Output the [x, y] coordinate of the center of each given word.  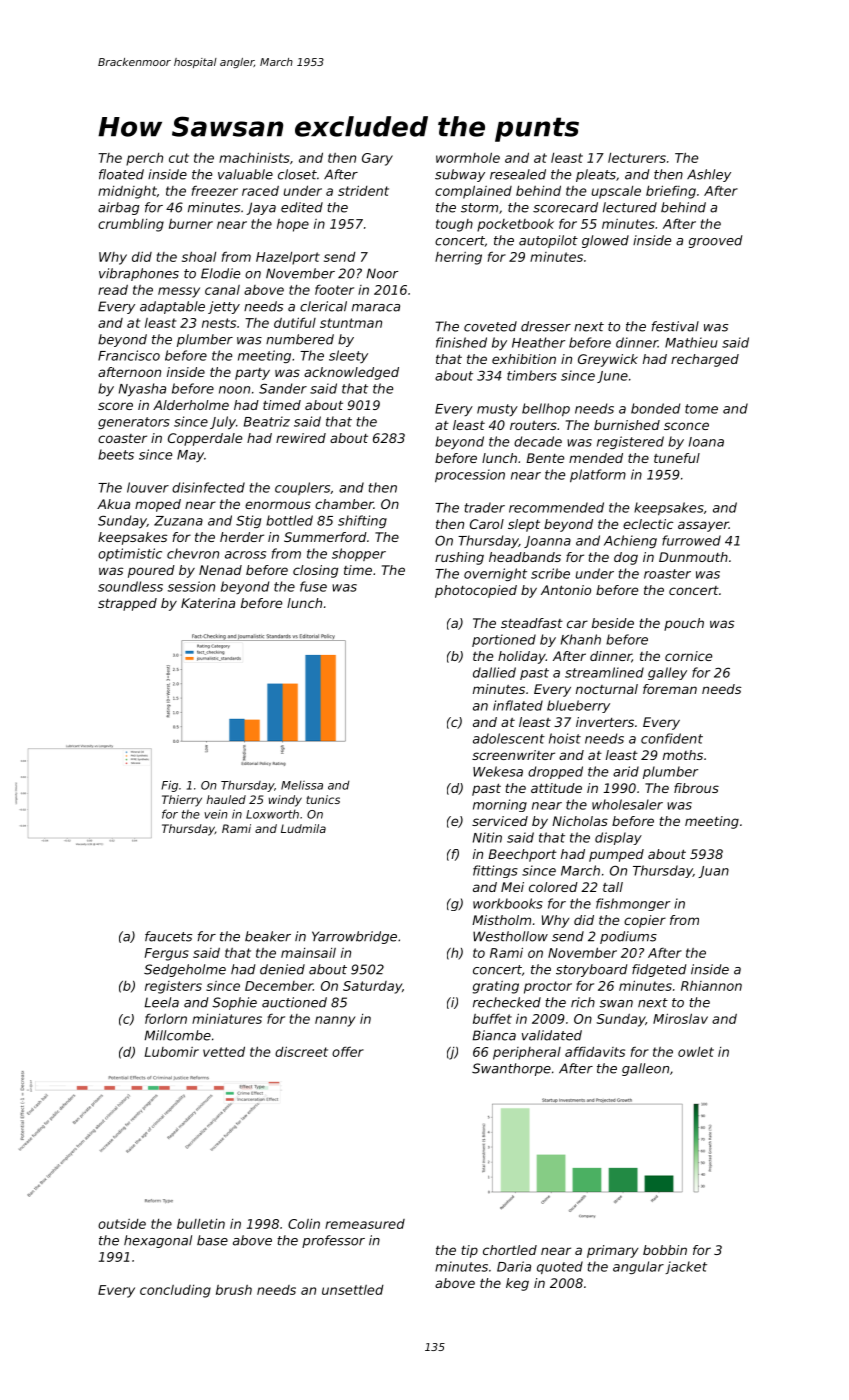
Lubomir [172, 1052]
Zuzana [178, 521]
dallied [494, 672]
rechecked [507, 1002]
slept [524, 525]
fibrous [696, 788]
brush [234, 1290]
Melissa [302, 785]
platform [598, 475]
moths [683, 755]
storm [479, 208]
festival [675, 326]
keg [517, 1284]
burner [191, 224]
